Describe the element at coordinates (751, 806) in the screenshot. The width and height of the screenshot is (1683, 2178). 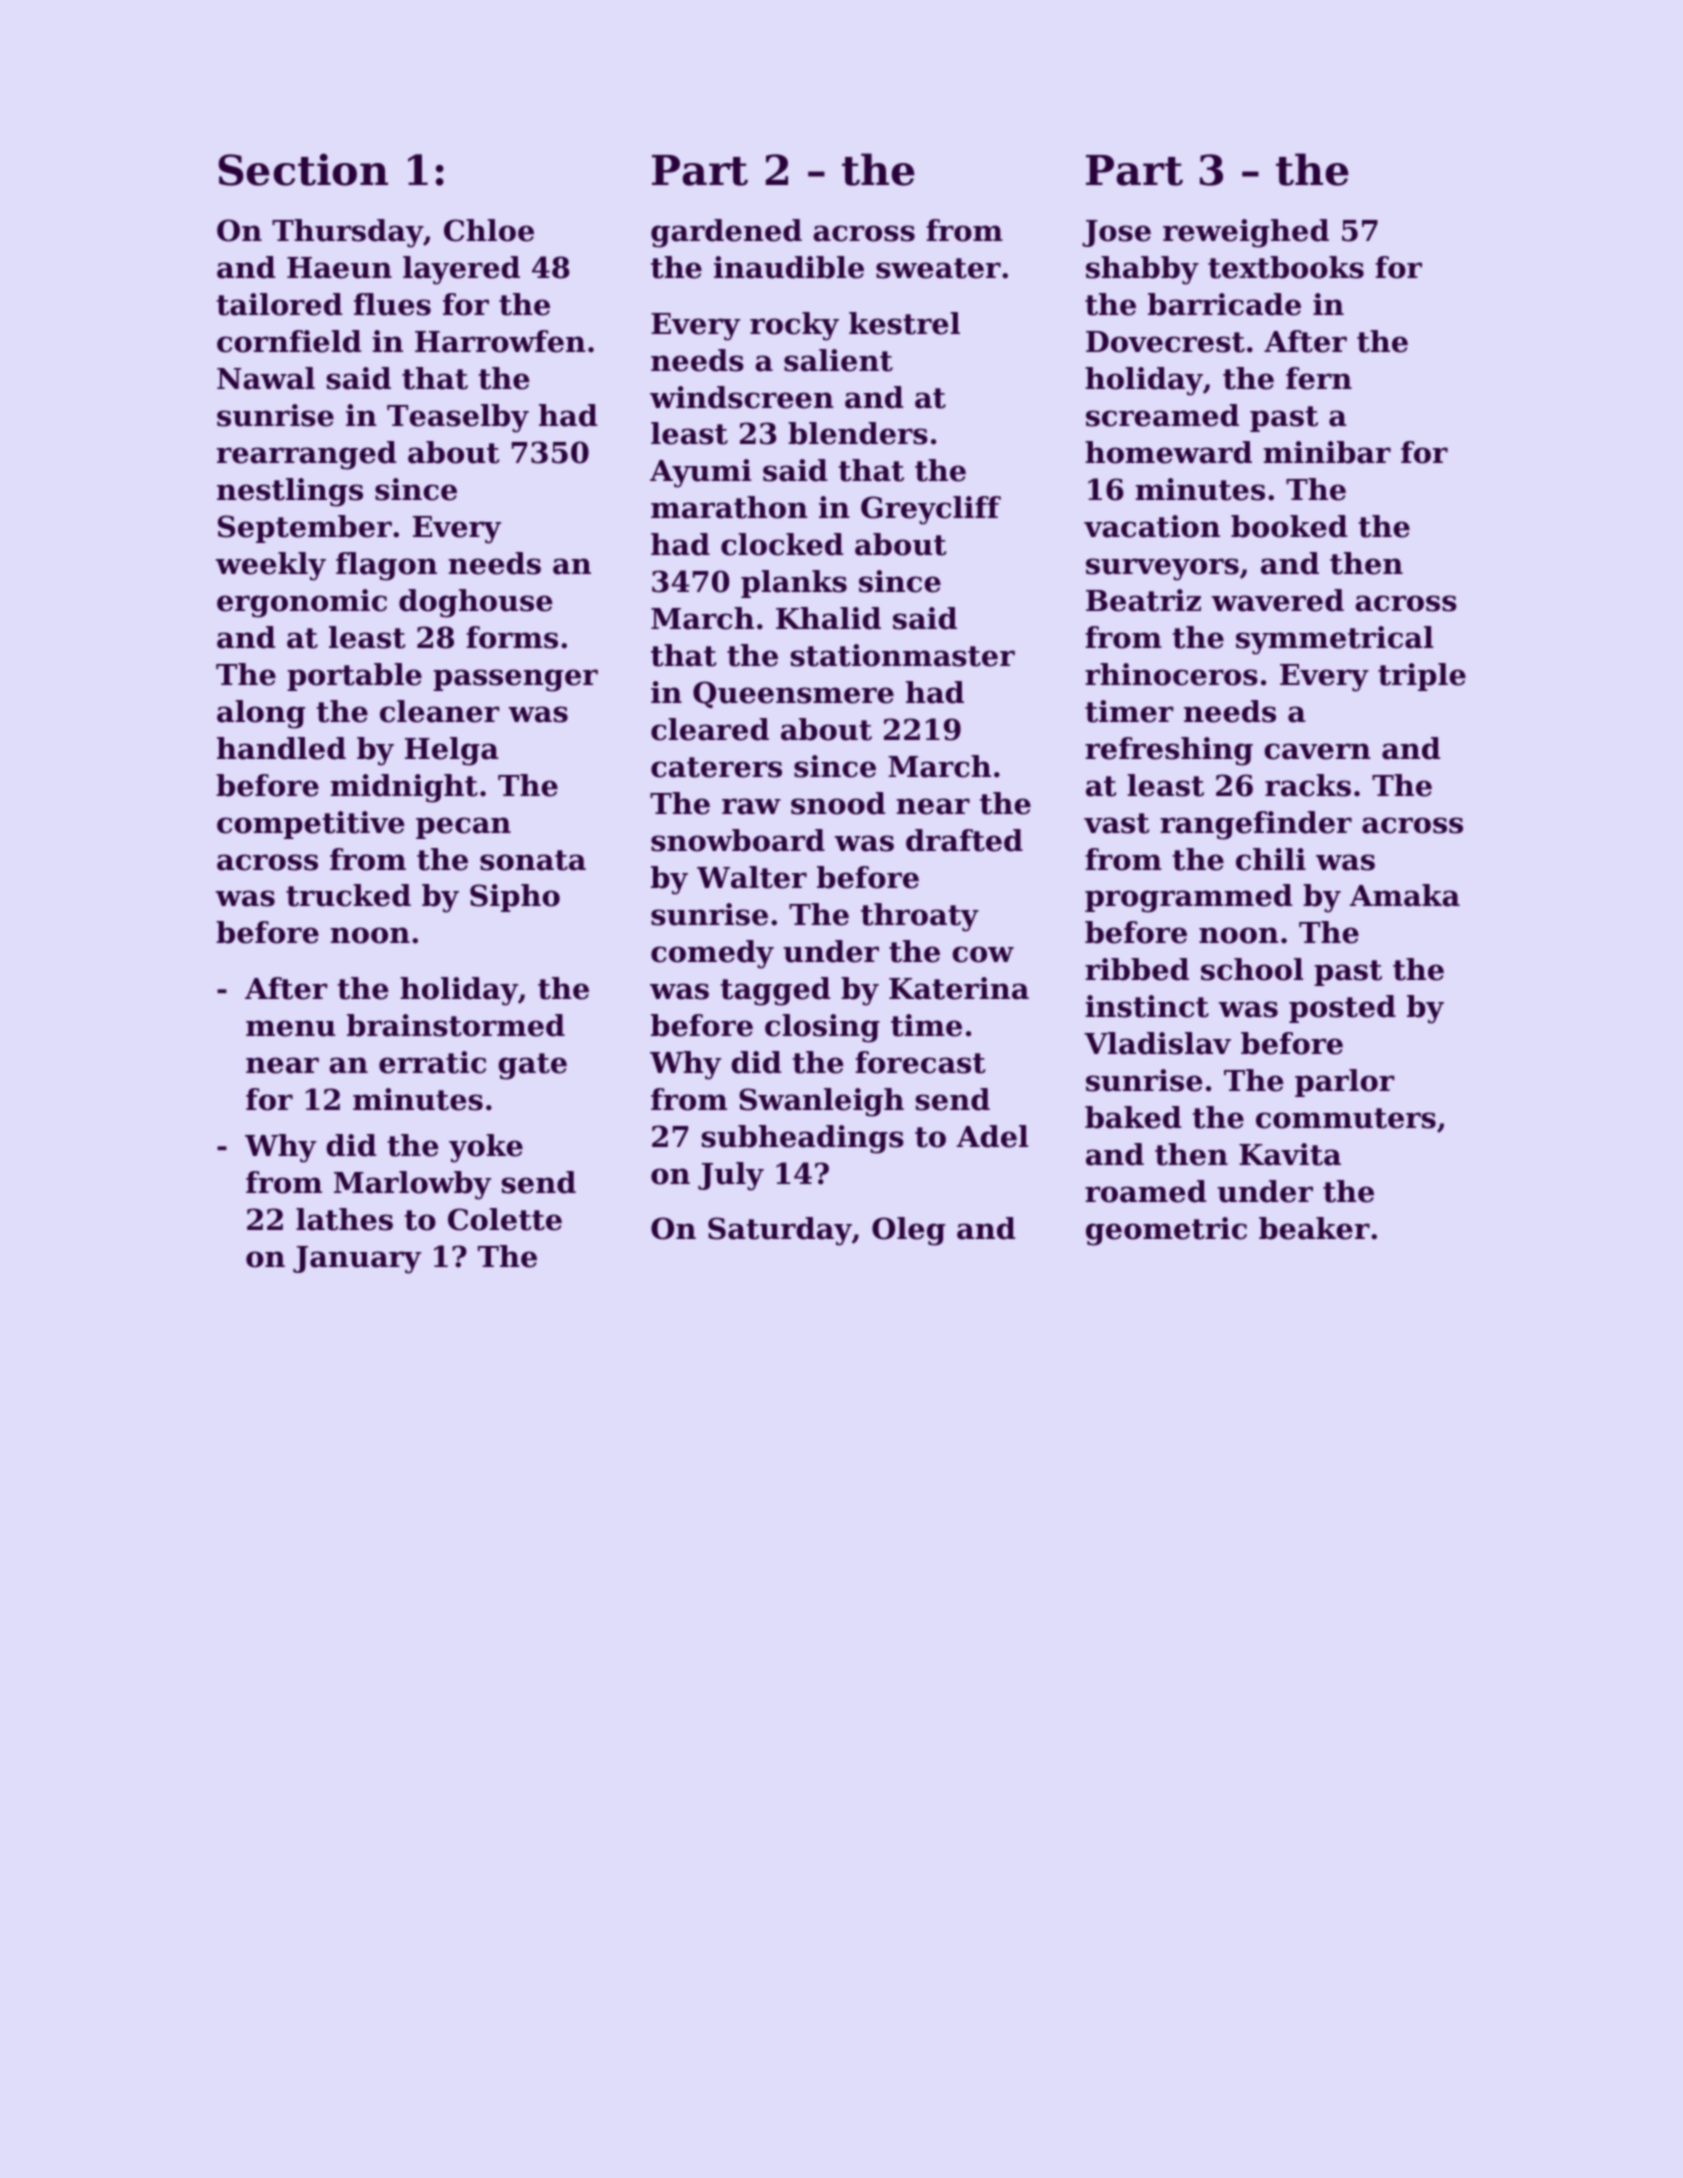
I see `raw` at that location.
